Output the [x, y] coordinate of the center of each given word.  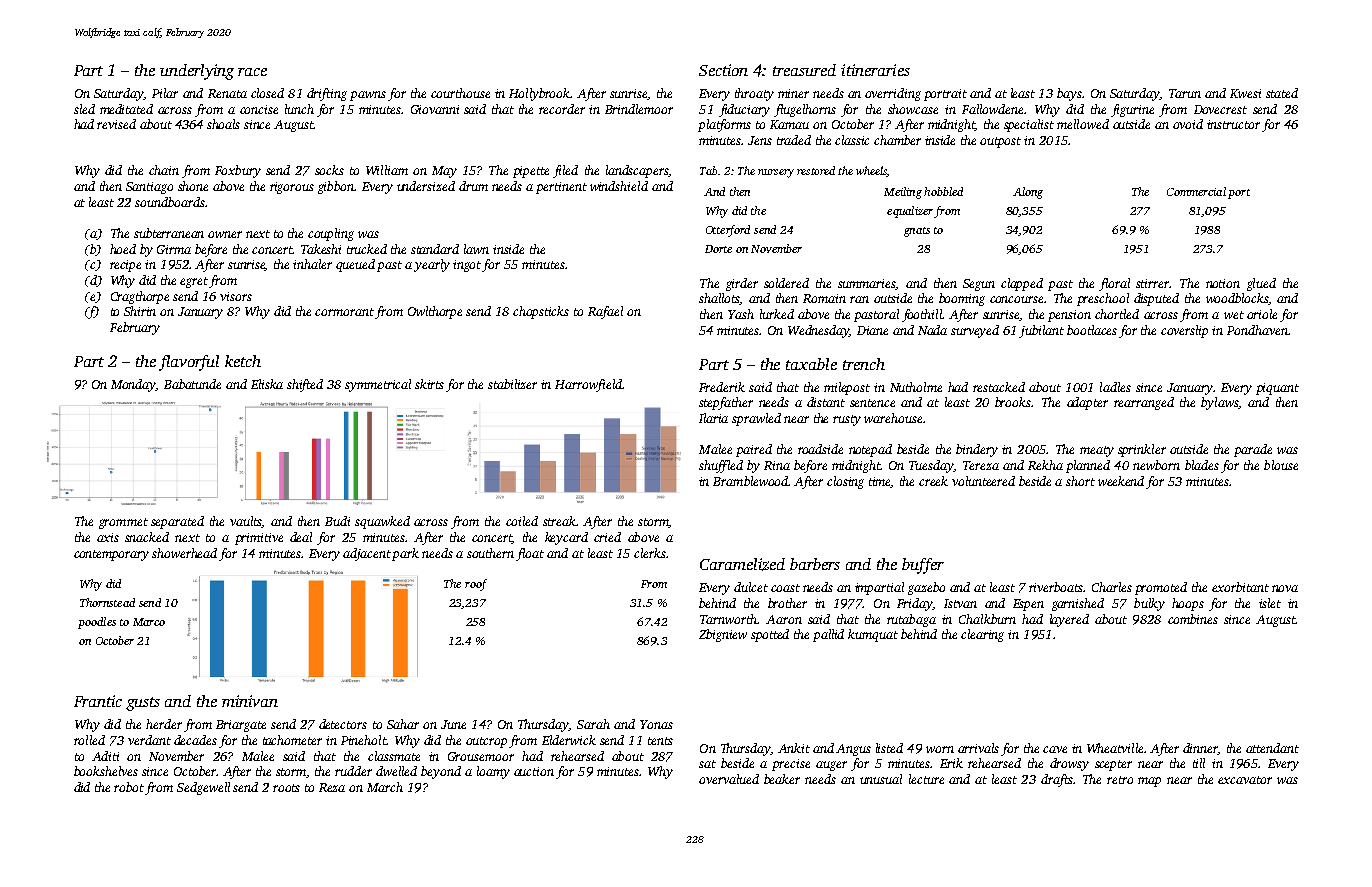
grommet [123, 523]
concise [259, 109]
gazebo [926, 588]
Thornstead [107, 602]
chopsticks [541, 312]
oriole [1262, 314]
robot [129, 787]
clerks [649, 553]
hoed [123, 249]
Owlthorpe [435, 312]
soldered [786, 283]
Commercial [1196, 191]
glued [1261, 284]
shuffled [721, 466]
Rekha [1045, 465]
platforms [724, 125]
